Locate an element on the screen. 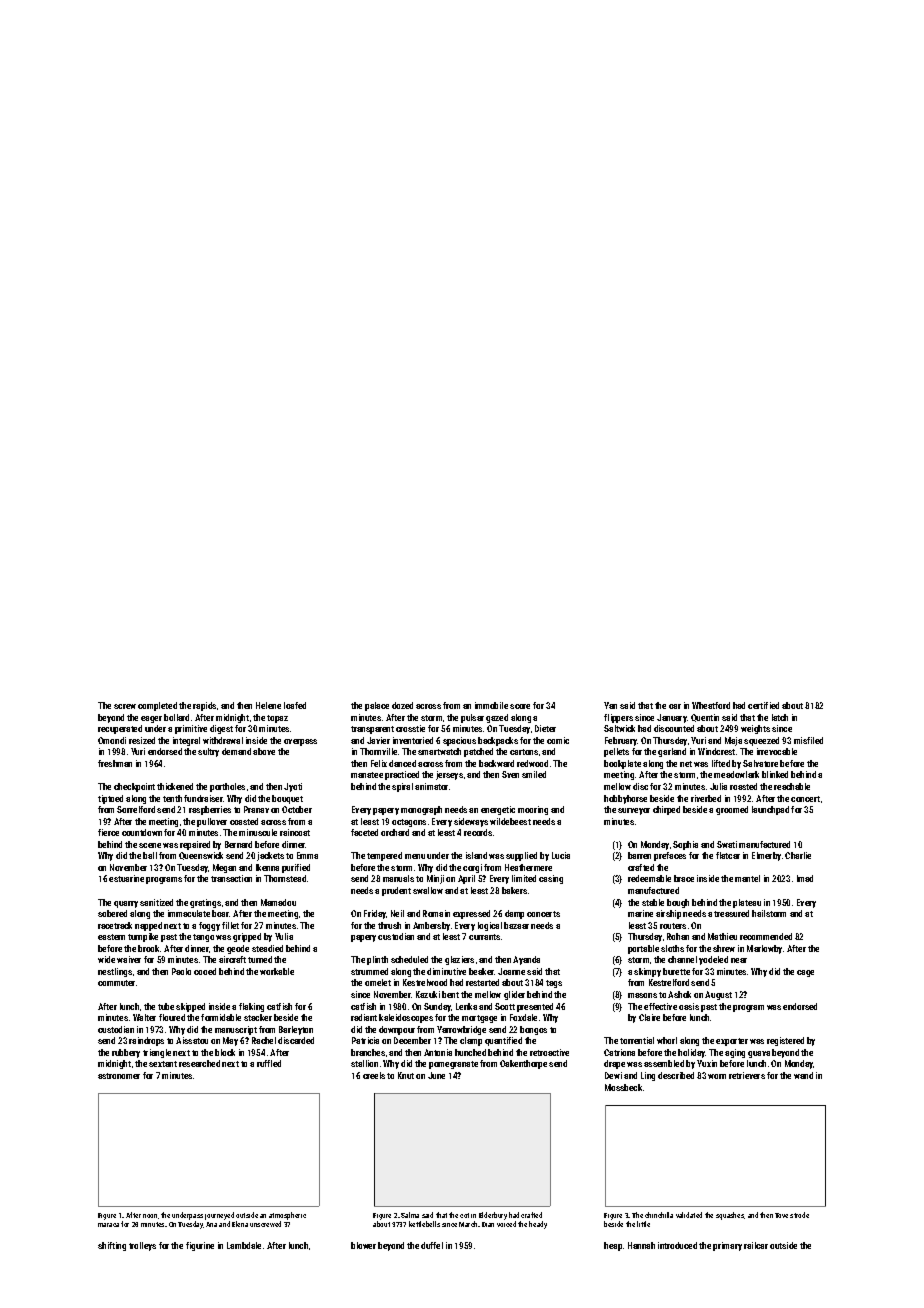 This screenshot has width=924, height=1308. steadied is located at coordinates (267, 948).
